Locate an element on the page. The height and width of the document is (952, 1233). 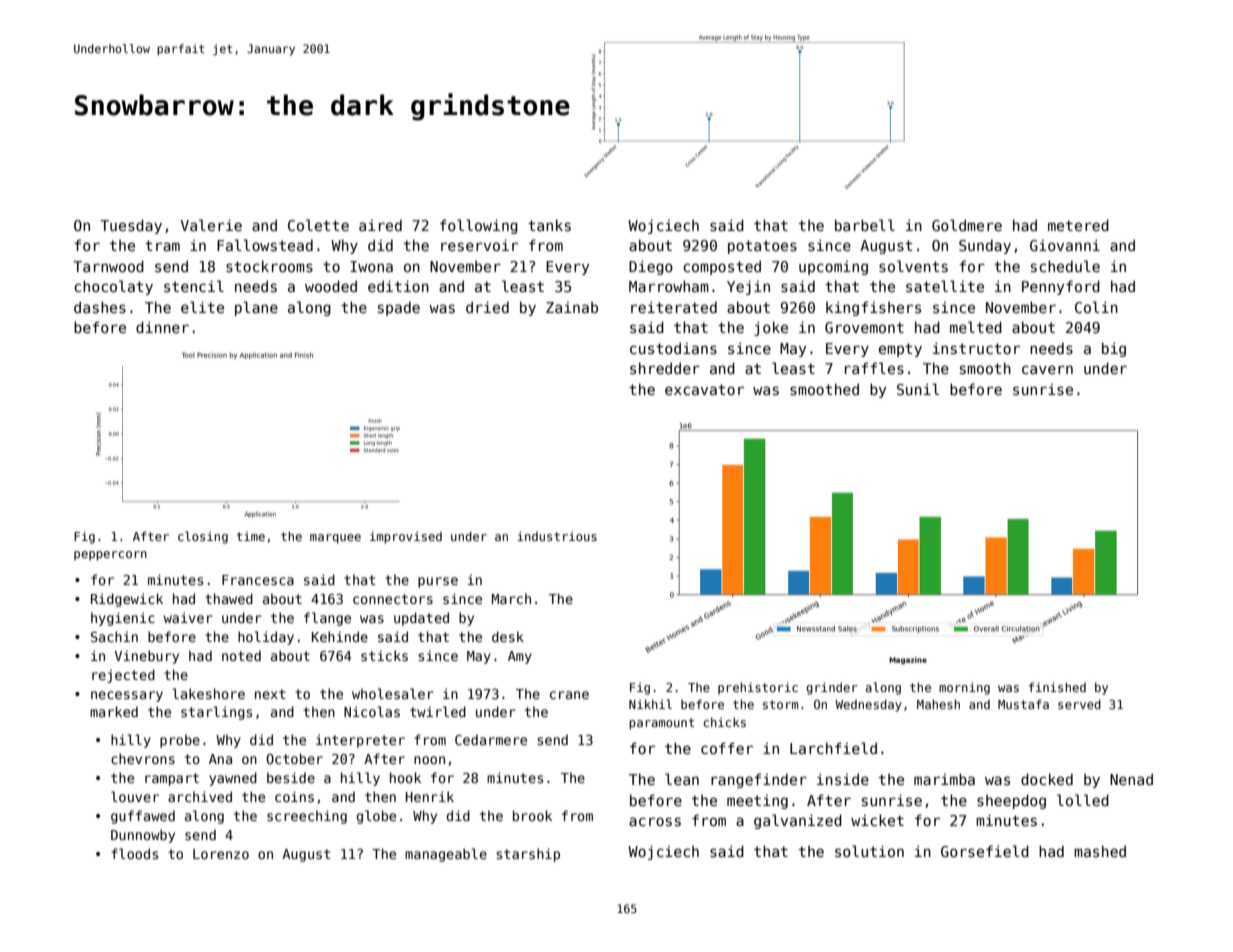
tram is located at coordinates (162, 245).
